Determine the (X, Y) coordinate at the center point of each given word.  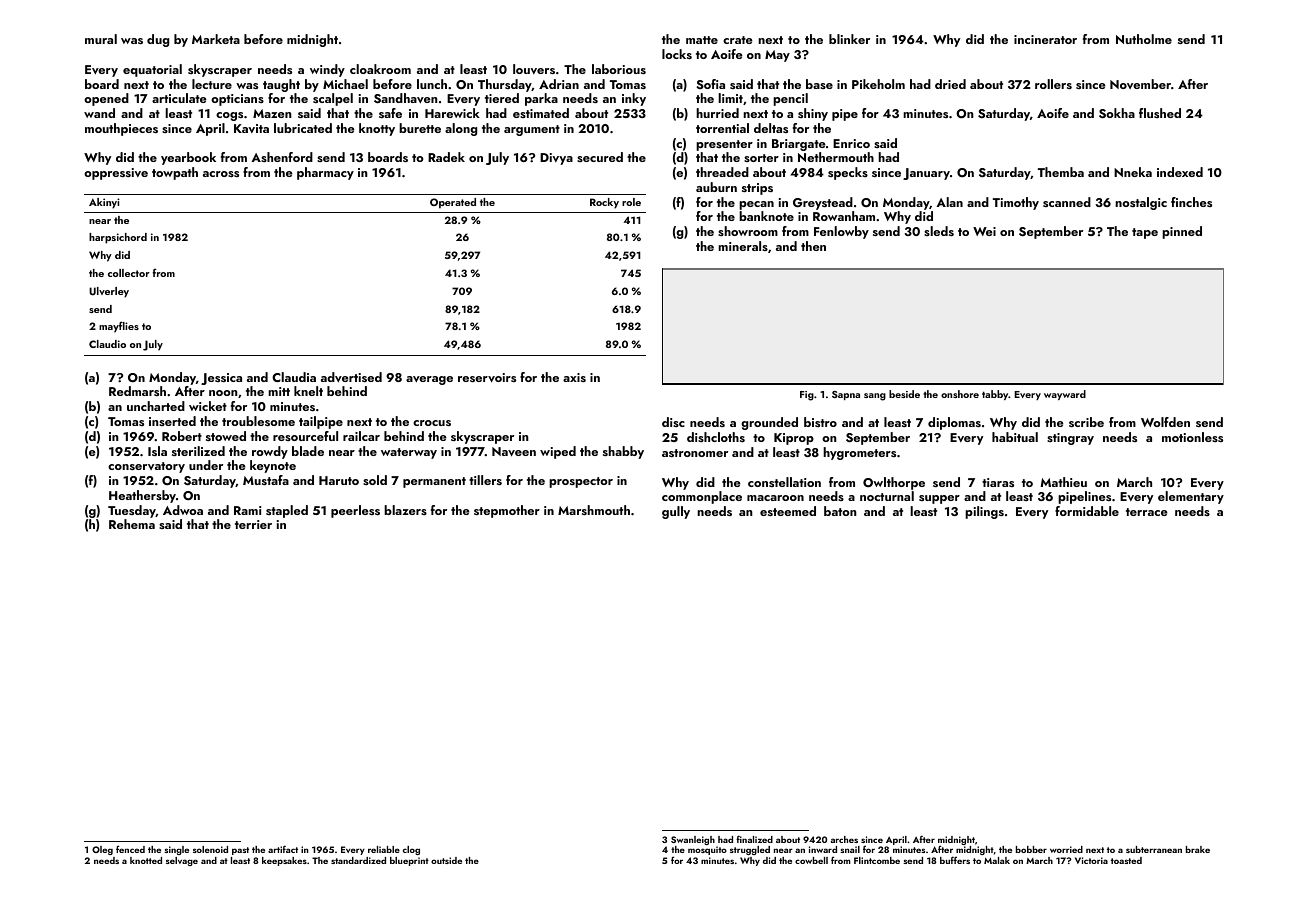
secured (600, 157)
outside (446, 860)
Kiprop (794, 439)
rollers (1053, 84)
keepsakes (284, 861)
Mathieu (1063, 482)
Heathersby (142, 496)
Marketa (216, 39)
